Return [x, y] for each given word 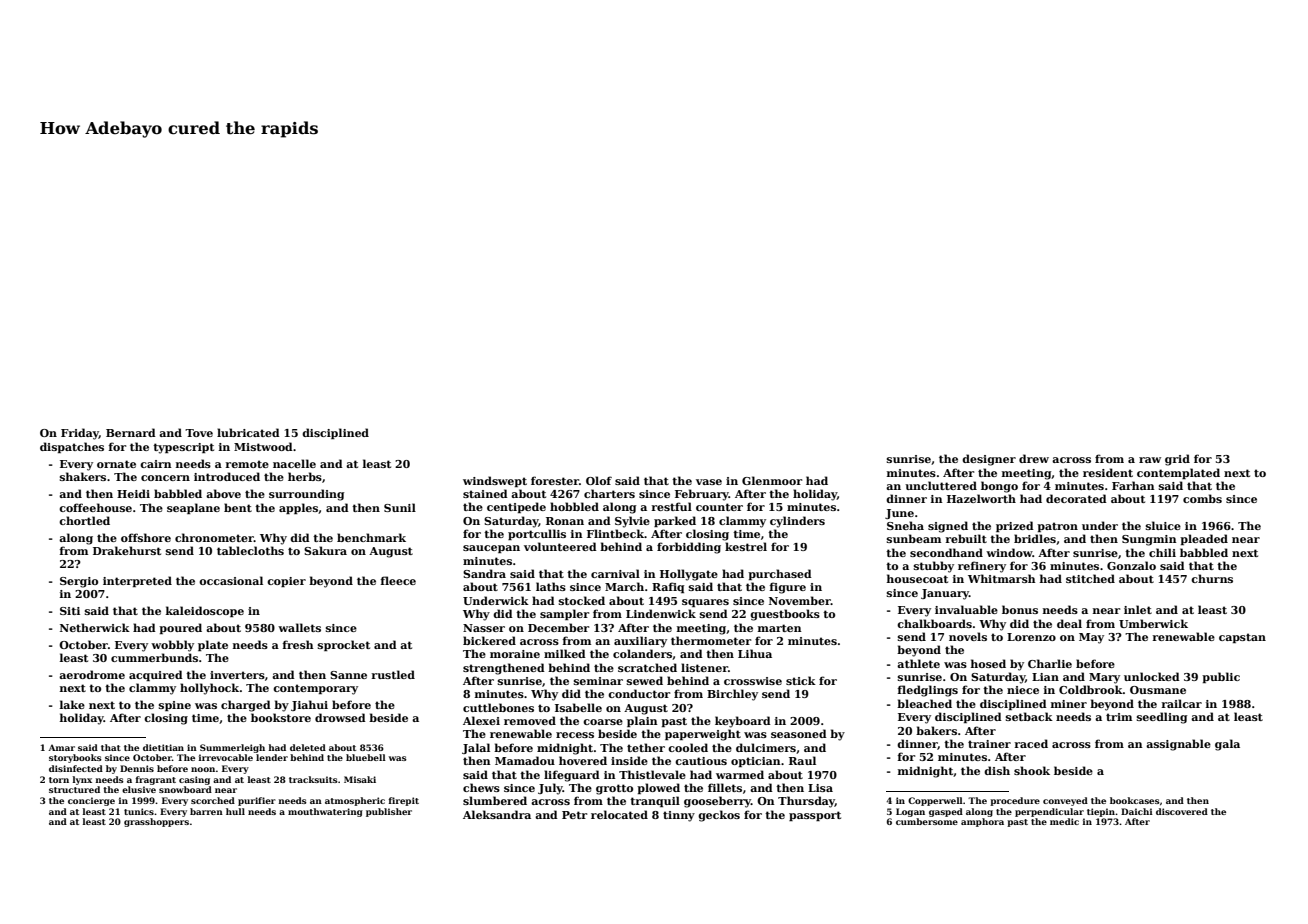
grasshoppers [156, 822]
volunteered [560, 546]
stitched [1090, 578]
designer [989, 460]
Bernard [131, 432]
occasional [231, 580]
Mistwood [263, 446]
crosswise [753, 681]
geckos [719, 816]
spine [175, 706]
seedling [1162, 718]
